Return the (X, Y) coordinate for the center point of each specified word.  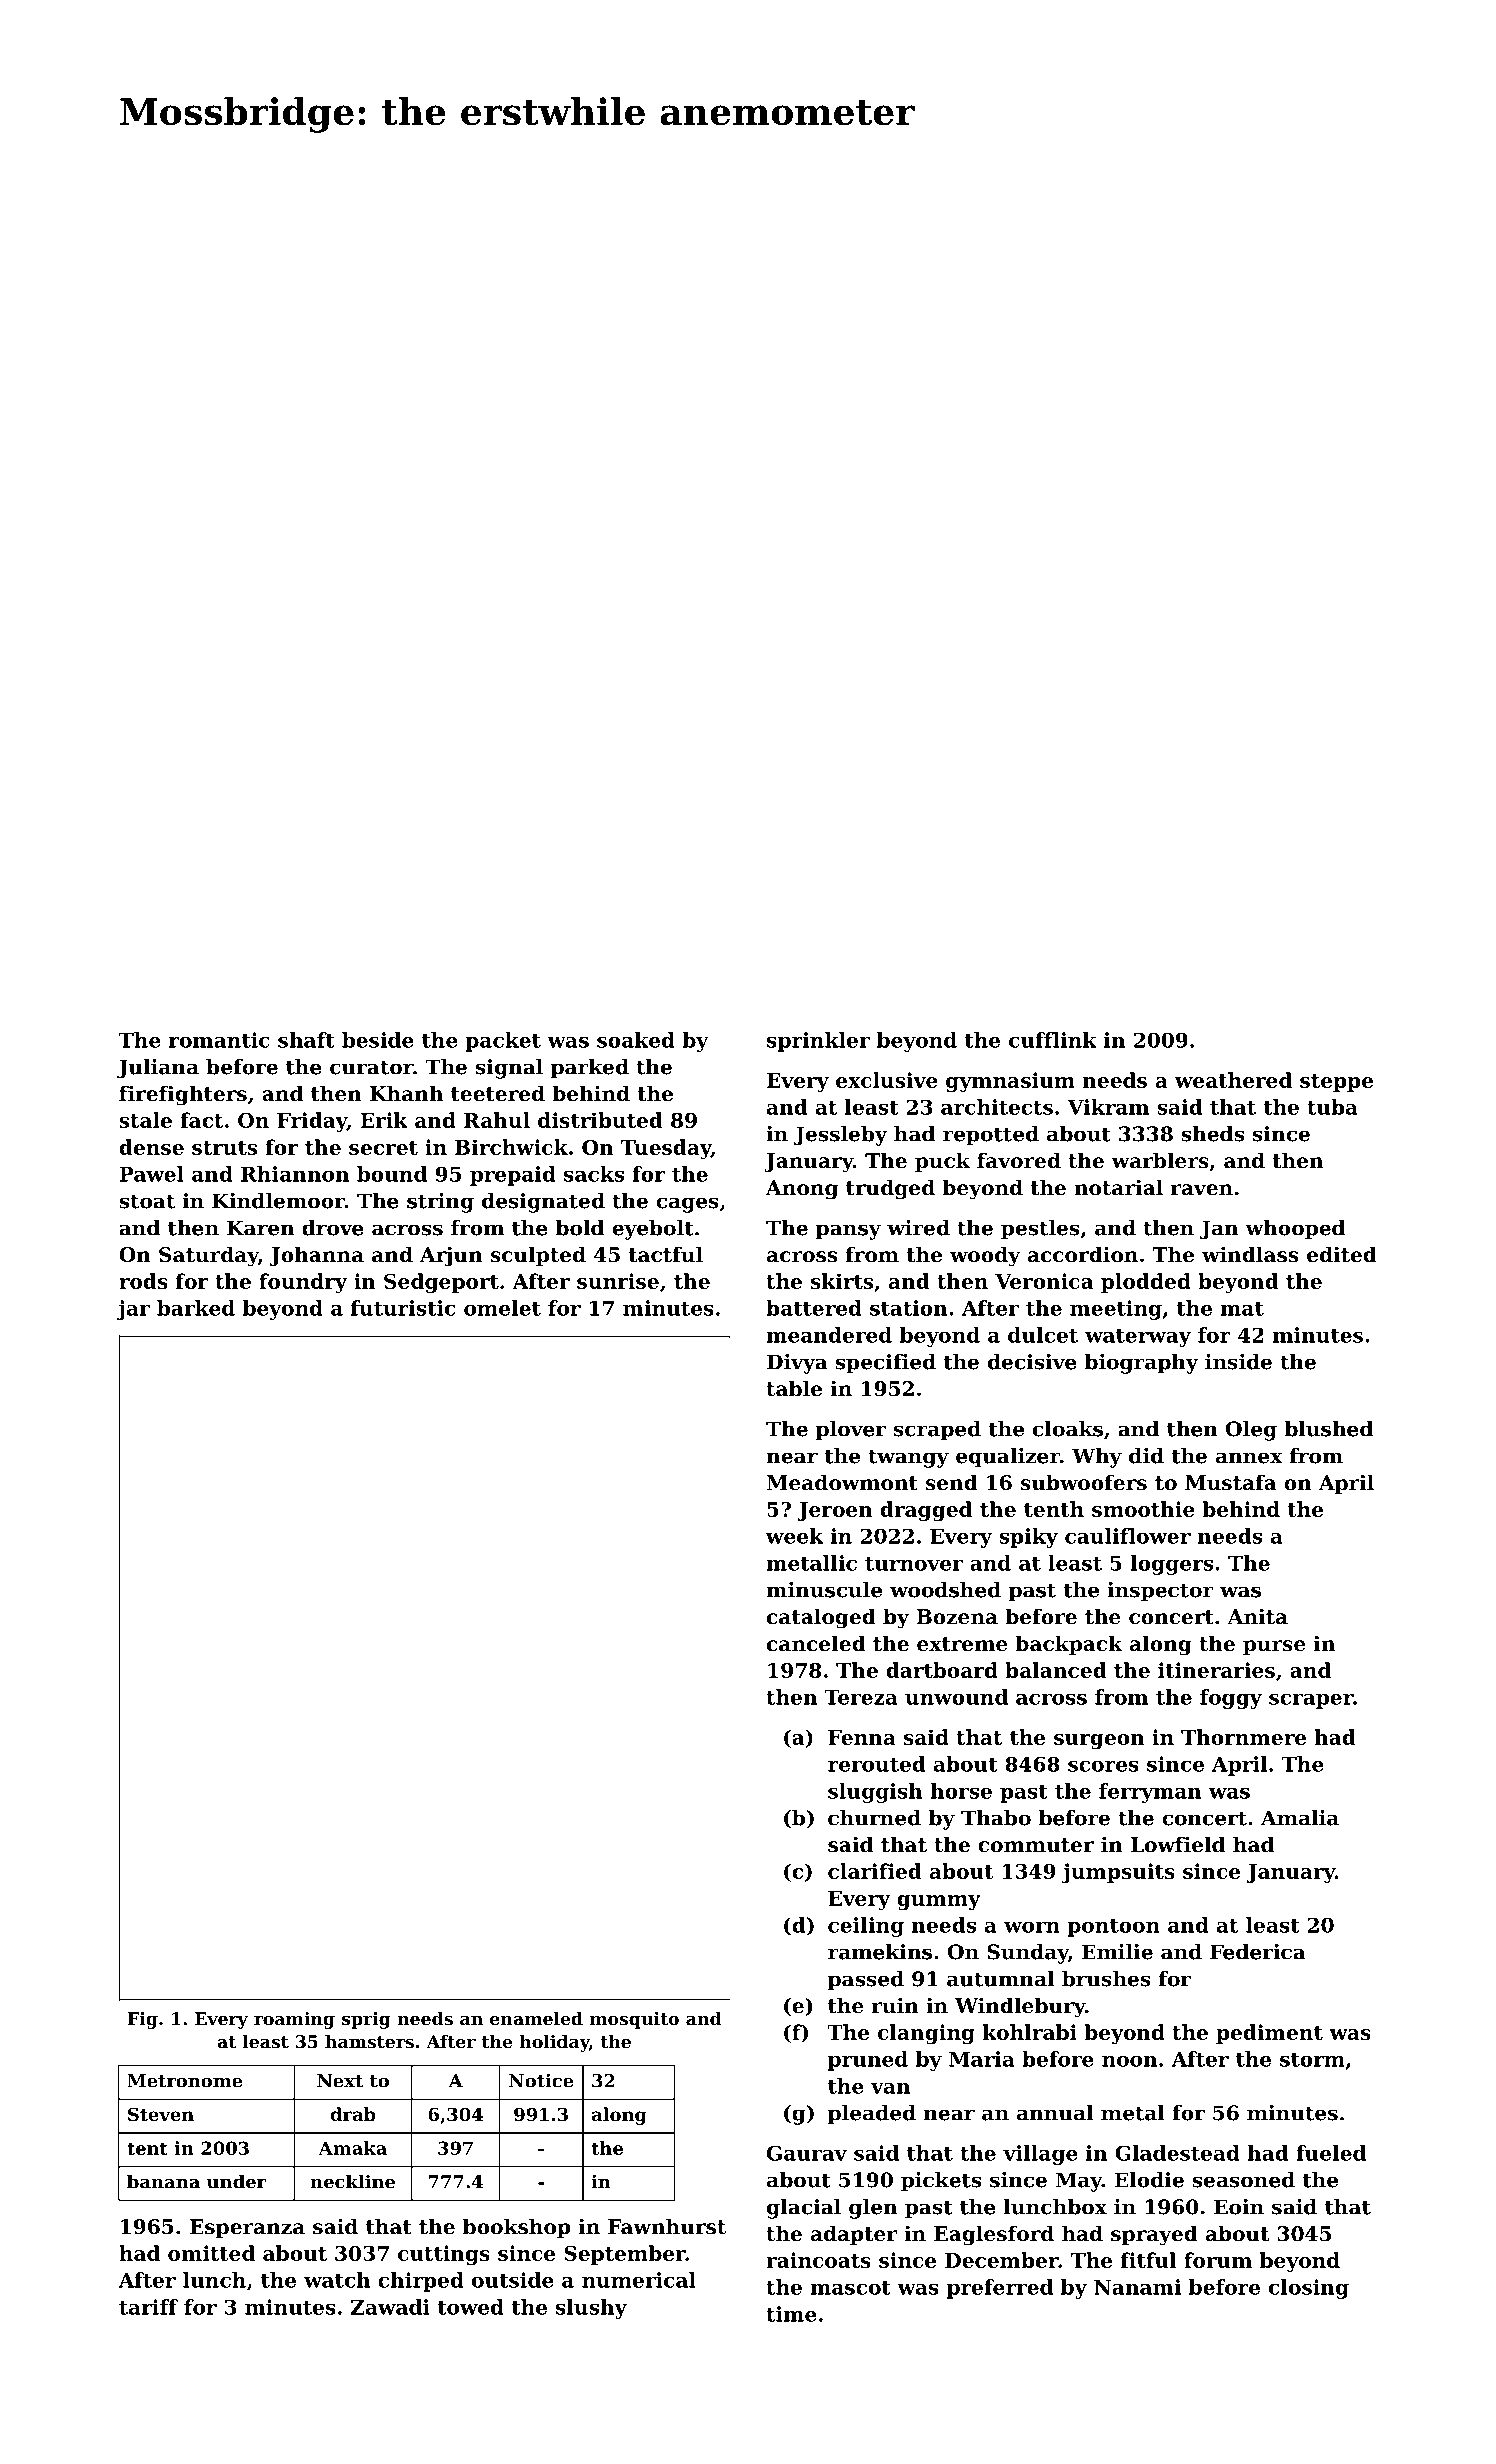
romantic (219, 1040)
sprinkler (818, 1042)
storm (1312, 2060)
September (625, 2255)
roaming (294, 2020)
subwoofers (1084, 1482)
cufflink (1053, 1040)
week (794, 1536)
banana (163, 2181)
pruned (868, 2061)
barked (196, 1308)
